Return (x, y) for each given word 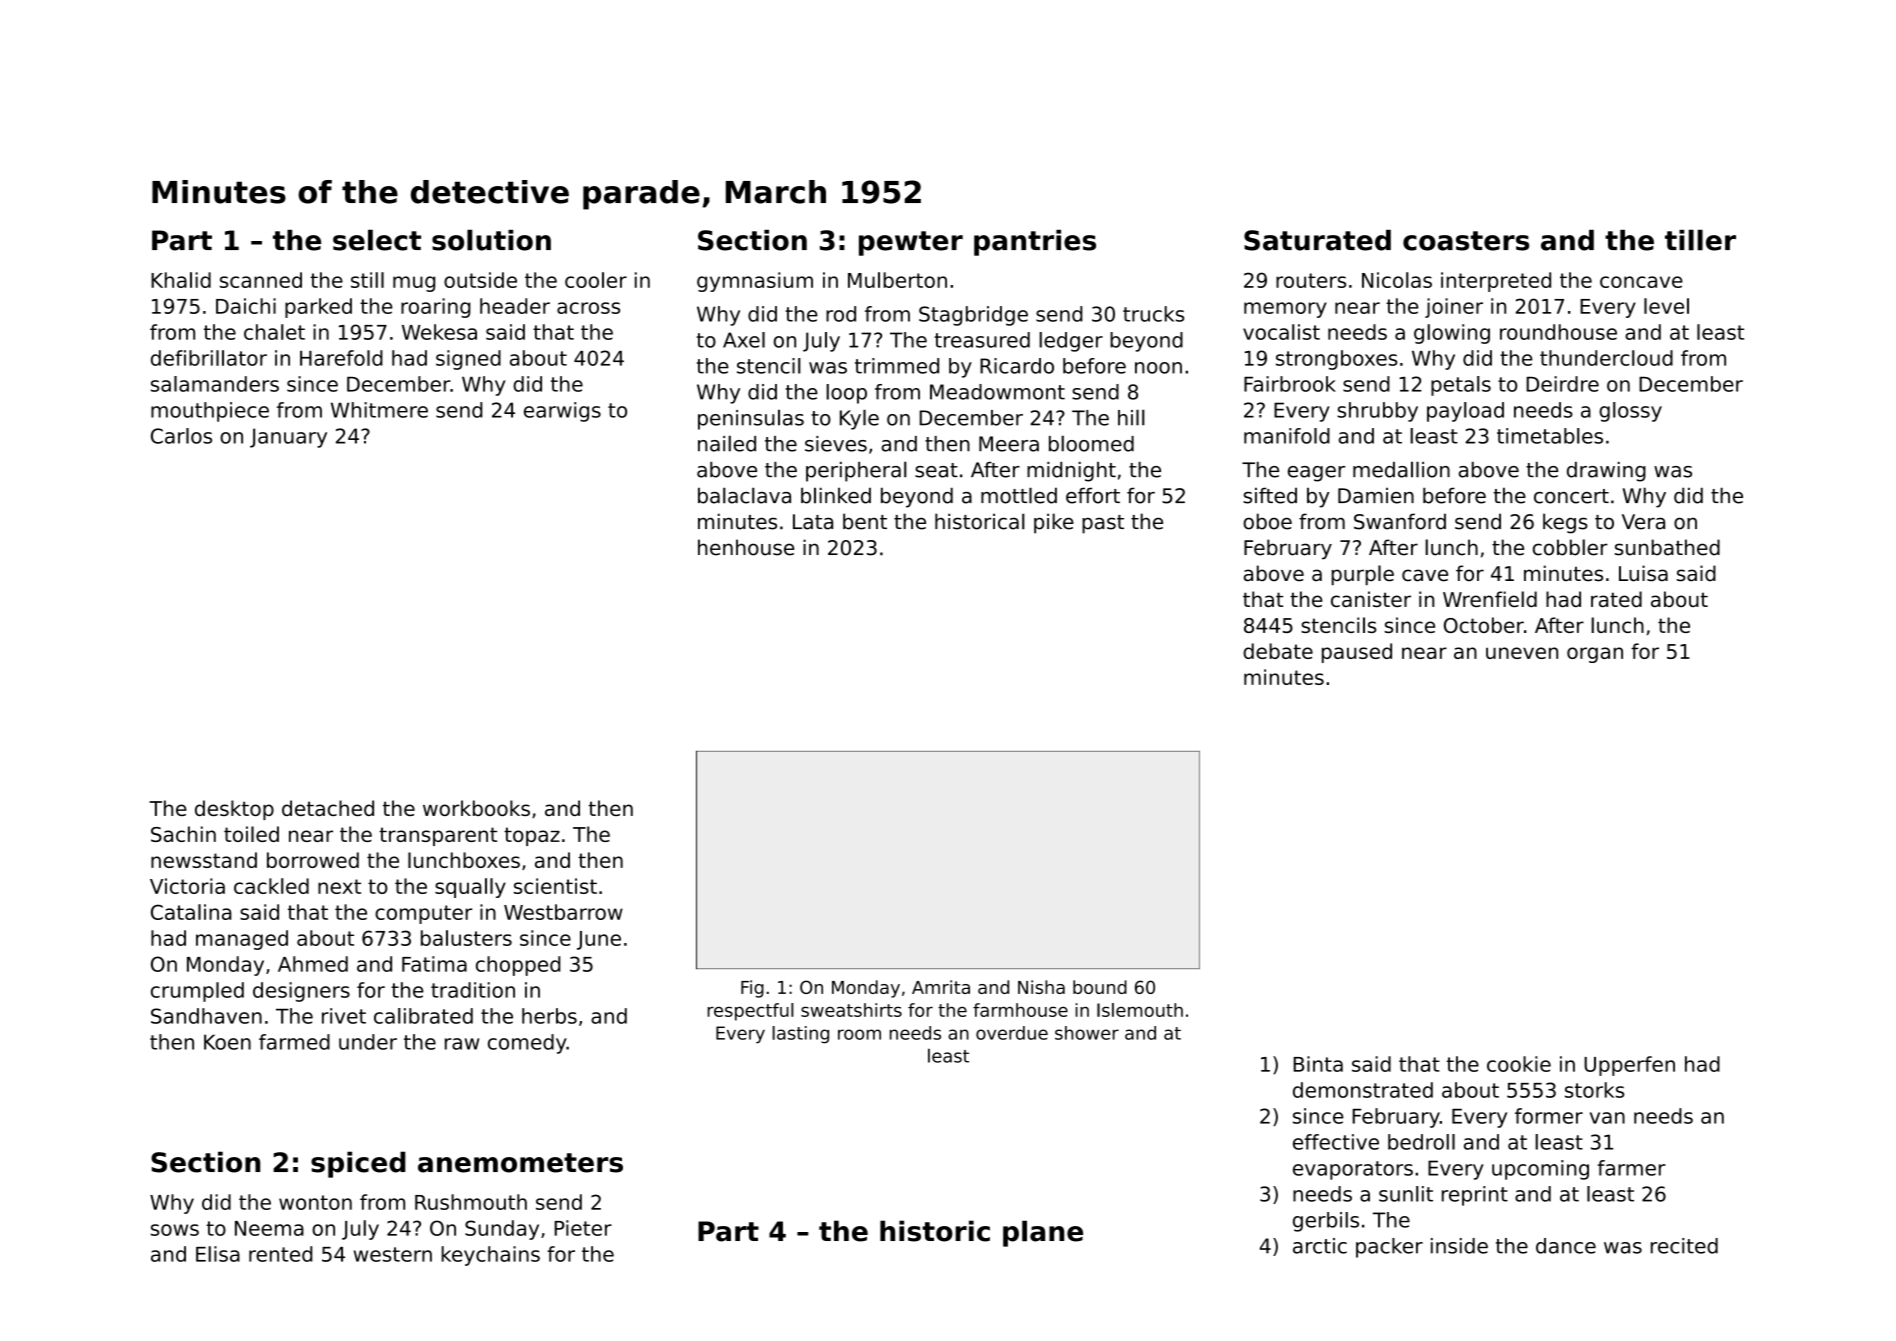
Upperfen (1629, 1066)
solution (491, 240)
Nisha (1041, 987)
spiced (358, 1164)
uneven (1522, 653)
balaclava (744, 495)
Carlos (181, 436)
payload (1465, 412)
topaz (532, 836)
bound (1100, 987)
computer (423, 914)
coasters (1466, 241)
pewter (911, 243)
